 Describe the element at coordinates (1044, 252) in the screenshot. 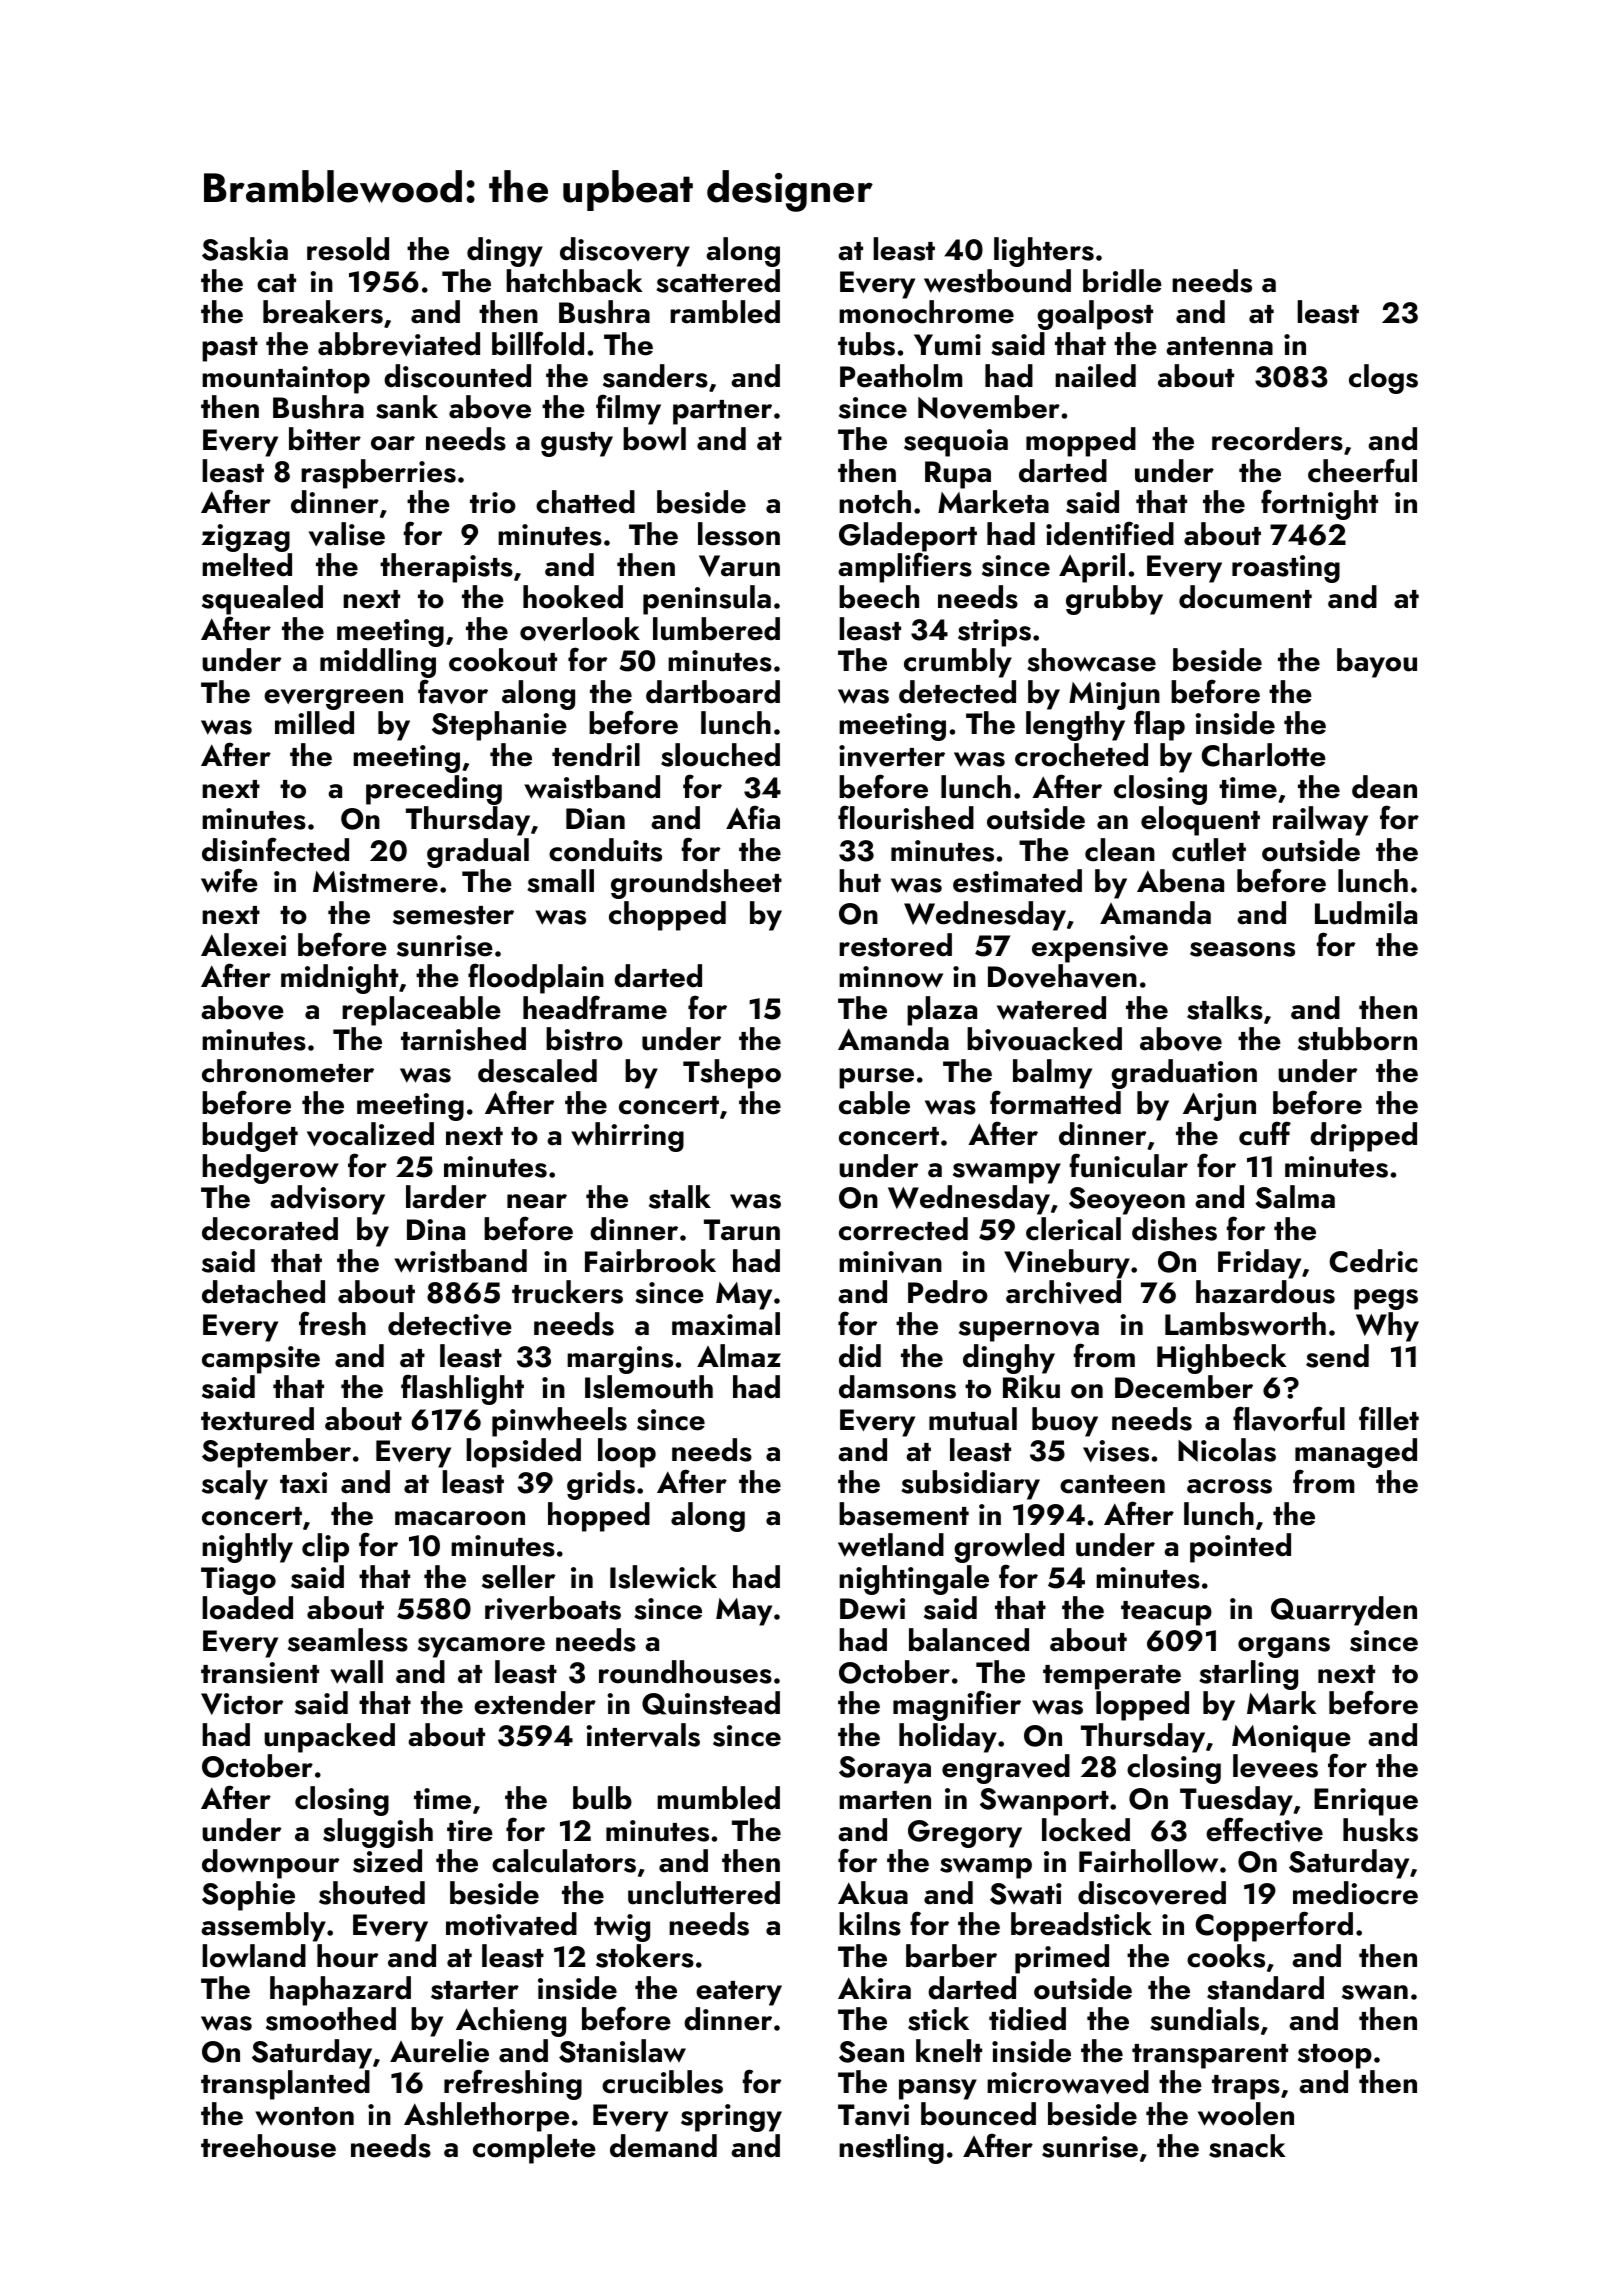

I see `lighters` at that location.
